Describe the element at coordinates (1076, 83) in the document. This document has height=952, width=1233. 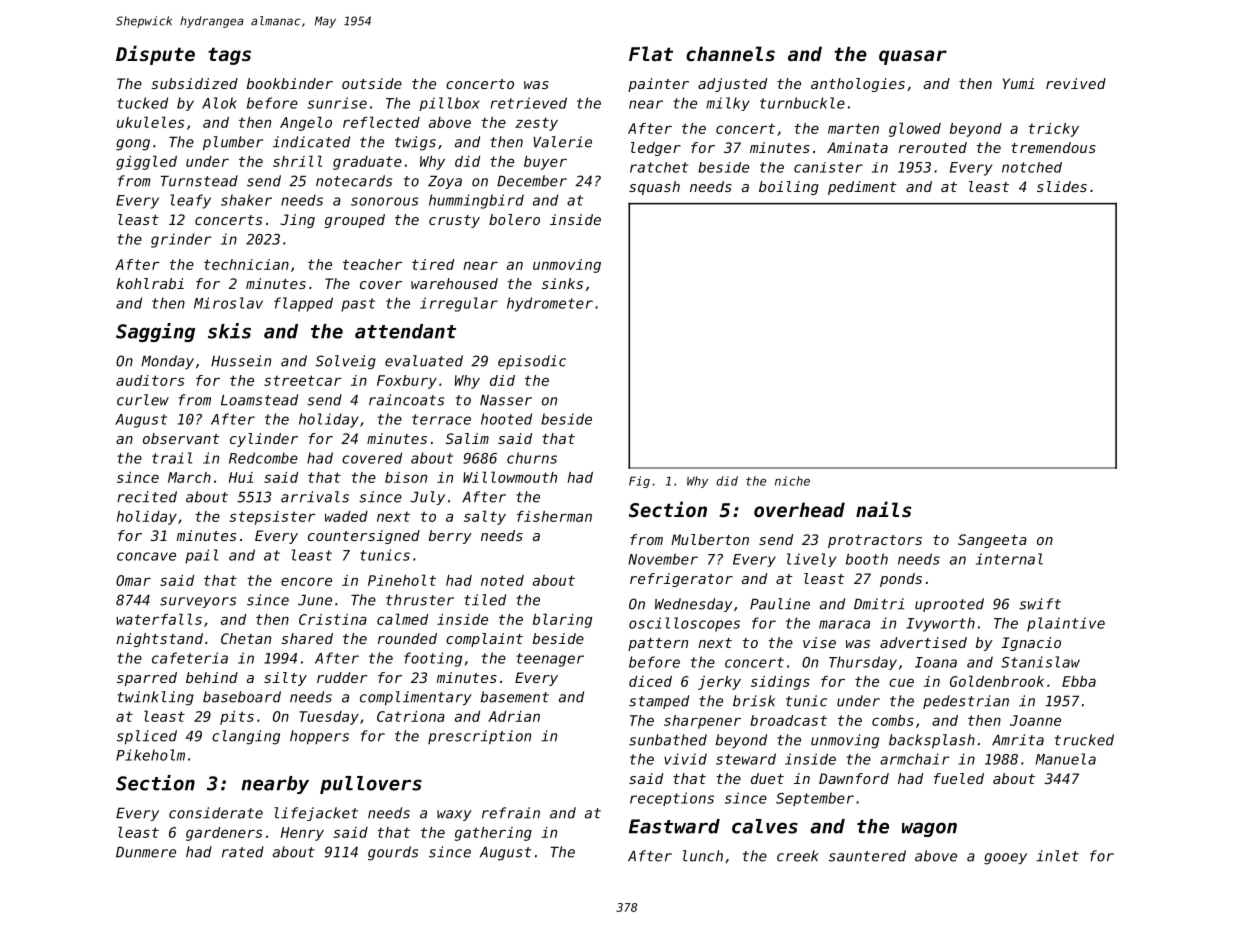
I see `revived` at that location.
